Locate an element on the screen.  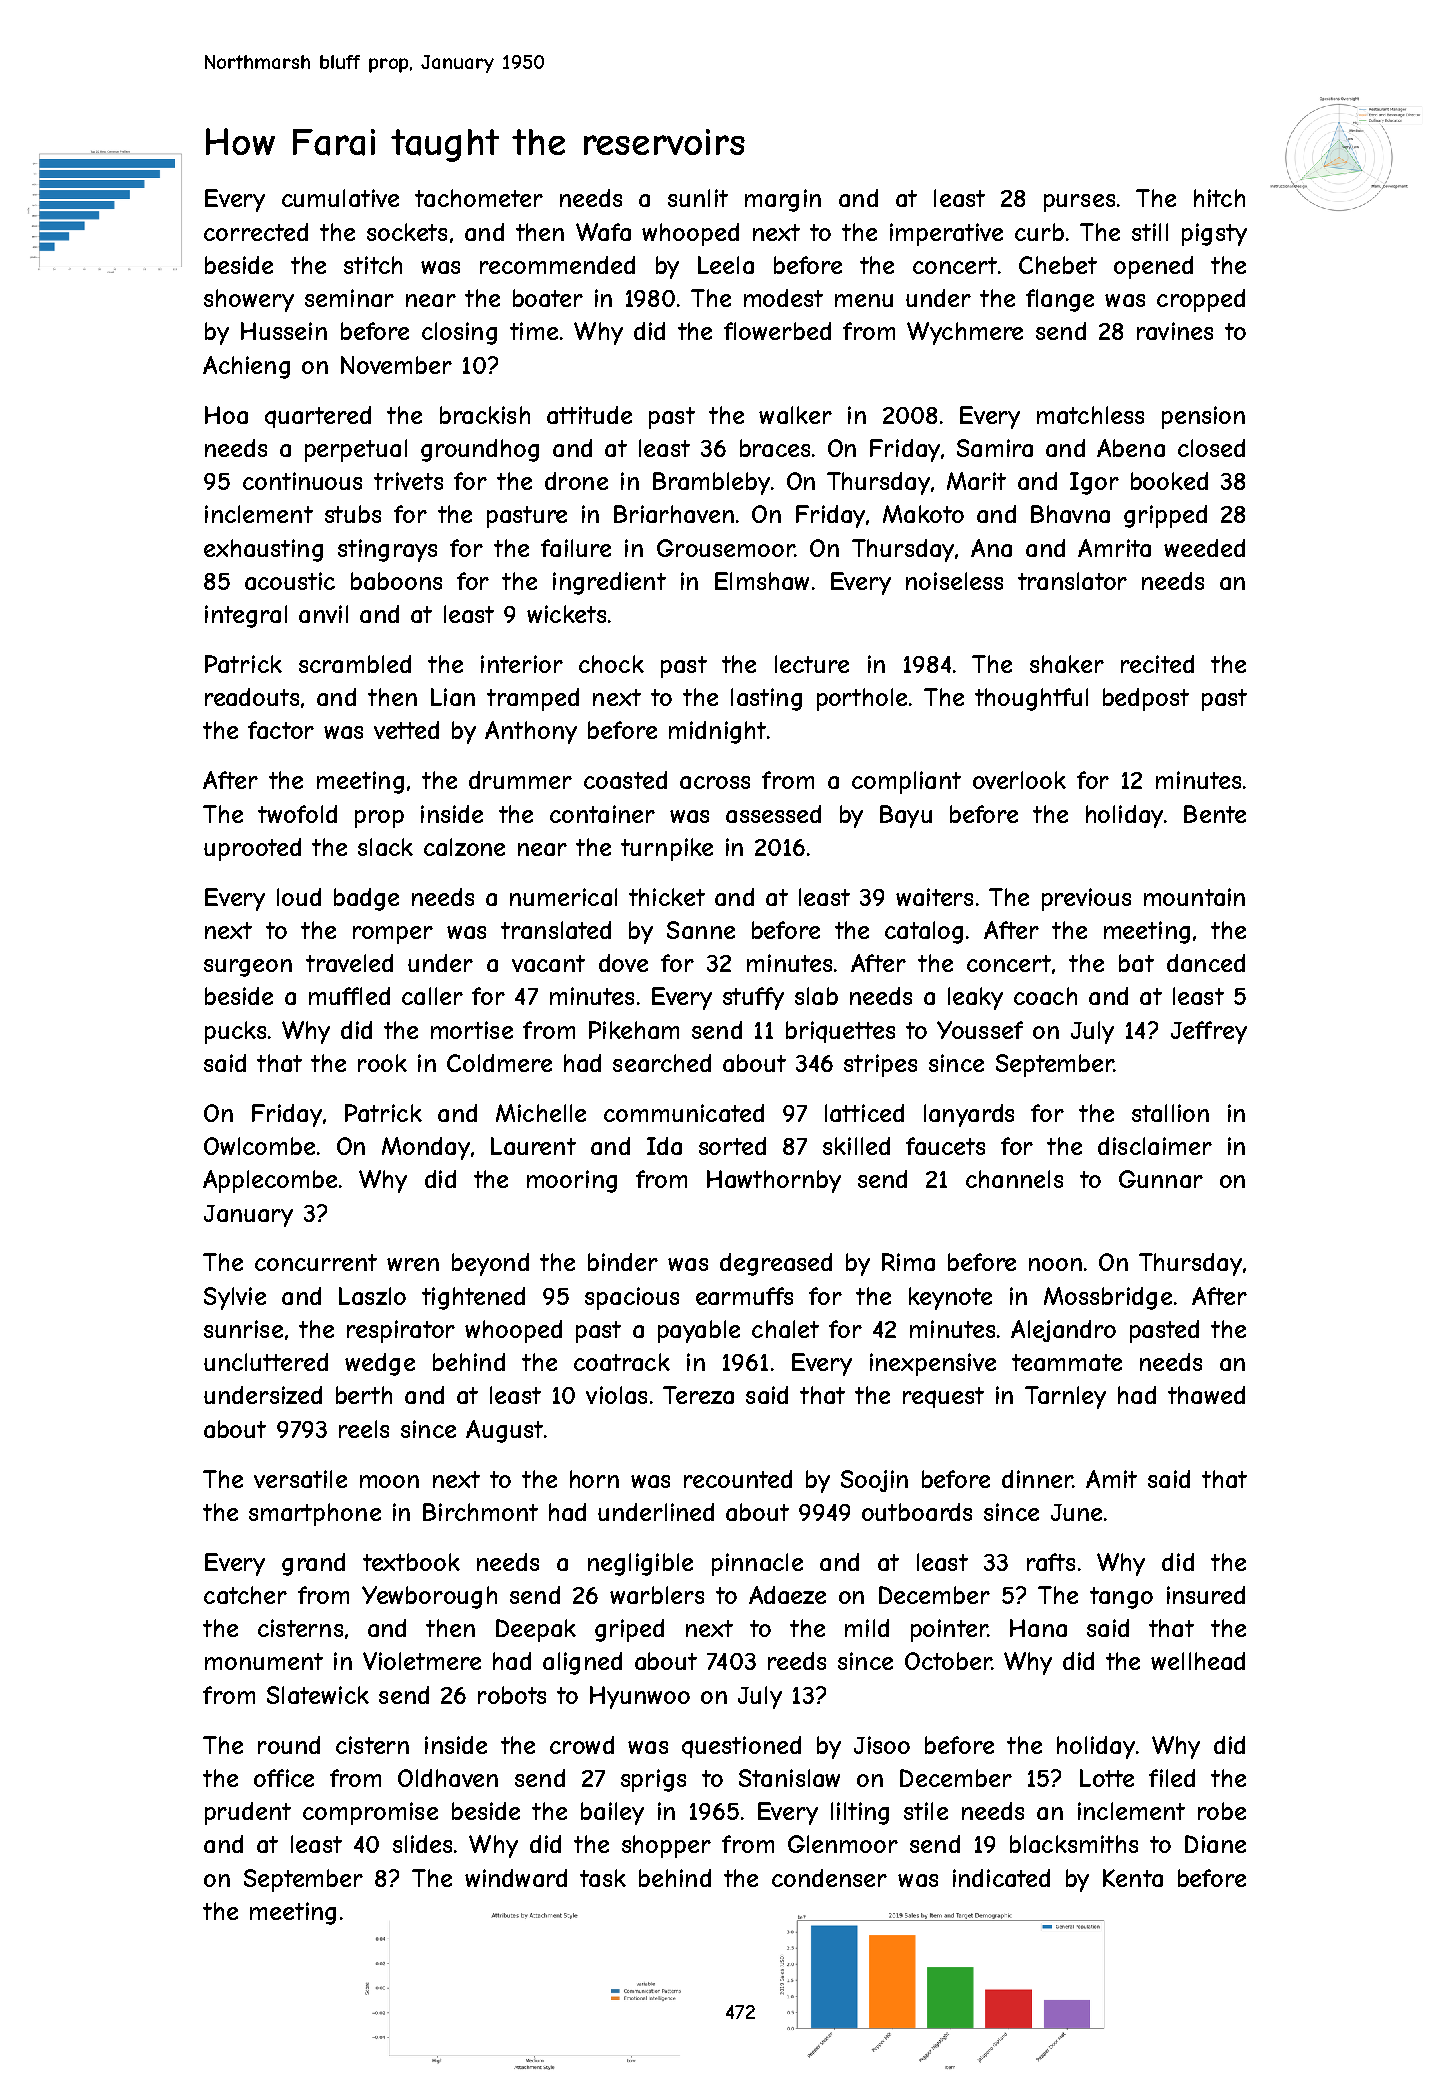
gripped is located at coordinates (1165, 516).
